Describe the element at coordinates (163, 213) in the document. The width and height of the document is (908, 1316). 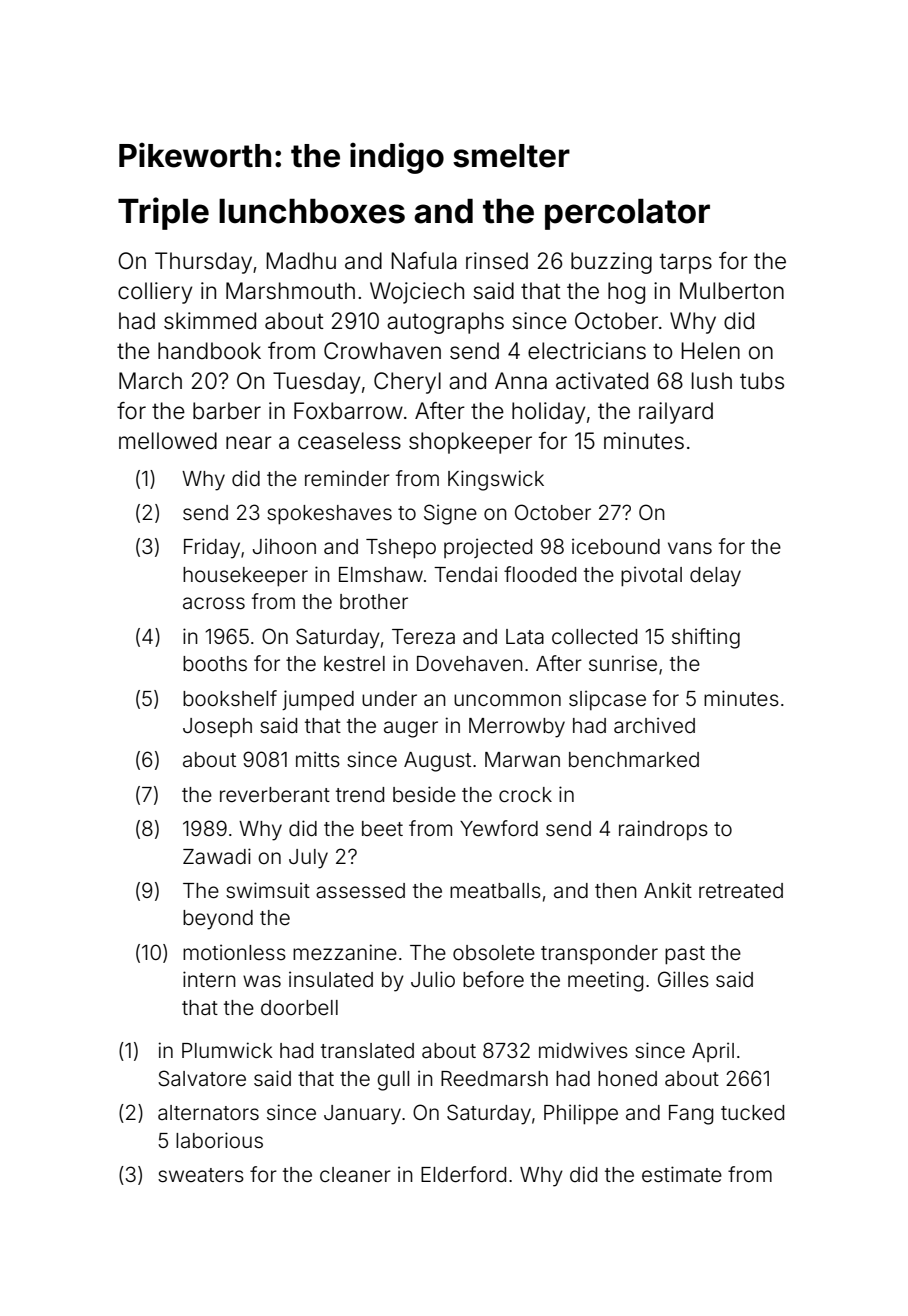
I see `Triple` at that location.
